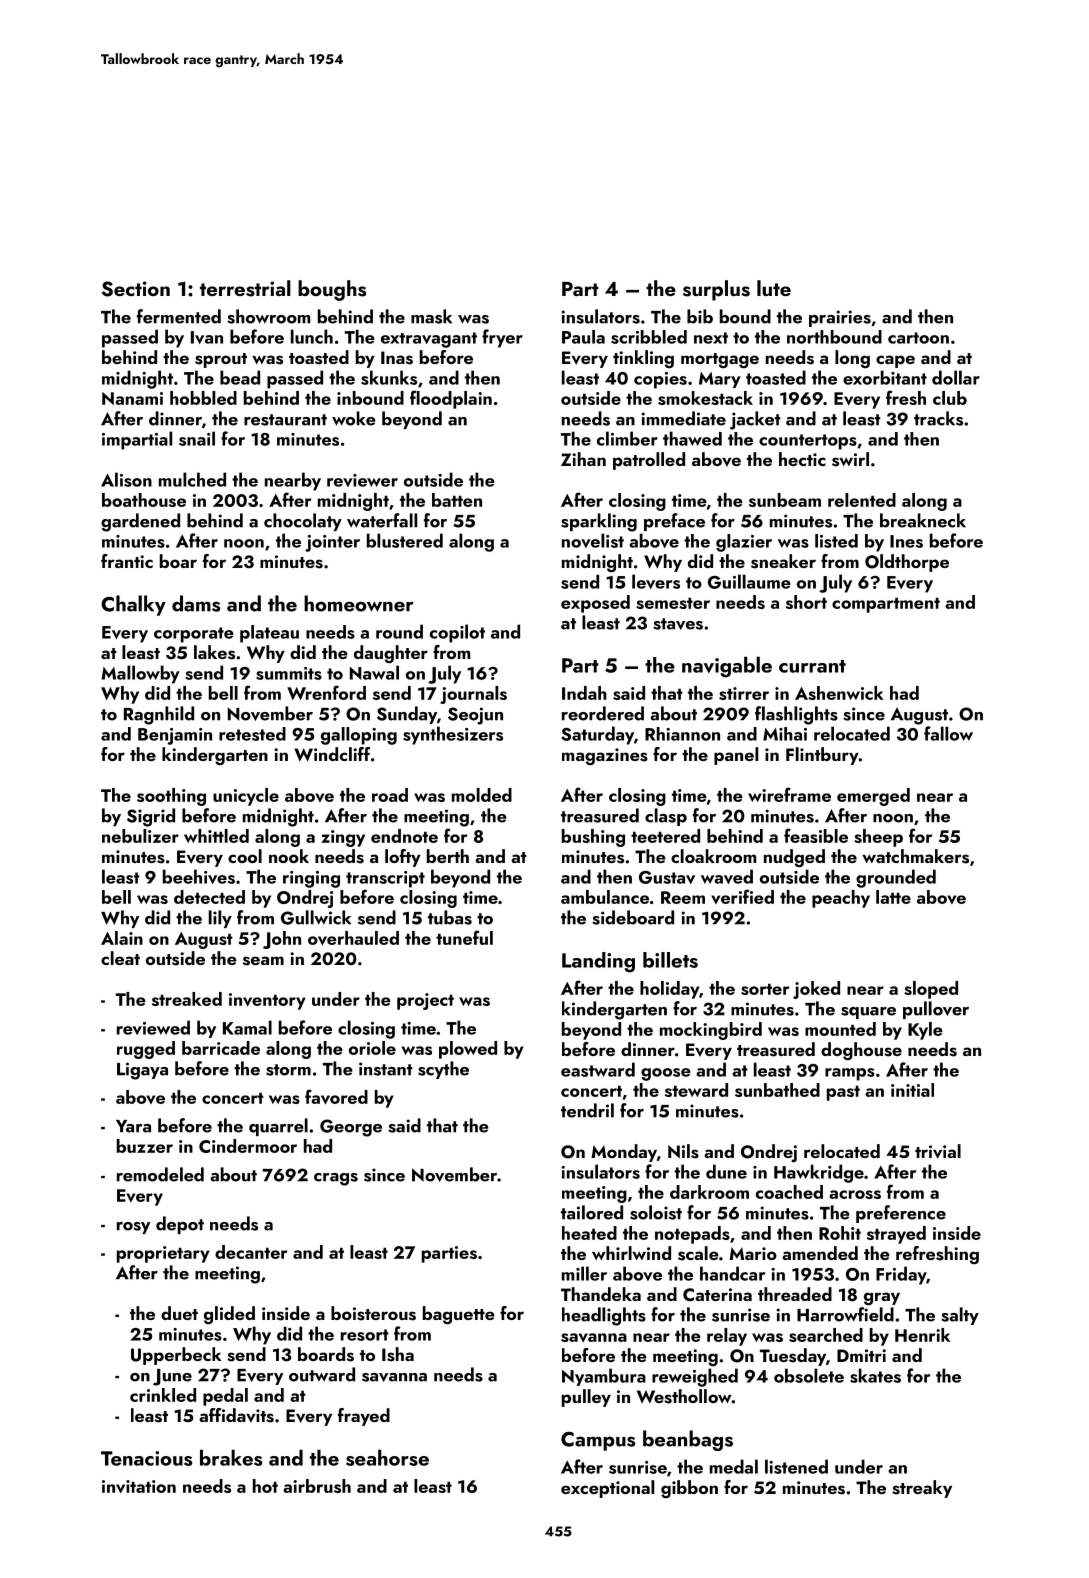  I want to click on nebulizer, so click(140, 836).
